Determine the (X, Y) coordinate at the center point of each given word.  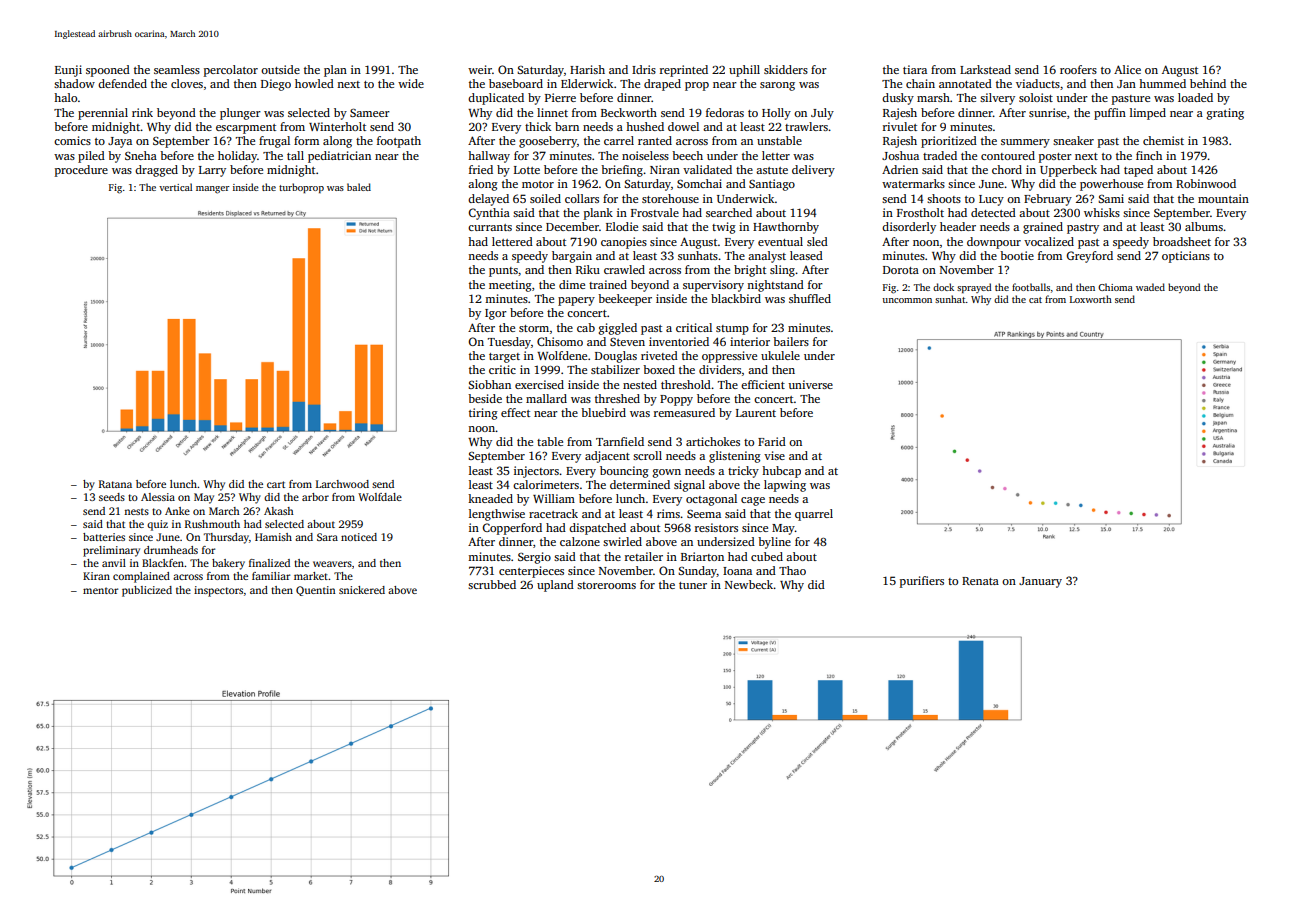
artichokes (713, 441)
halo (65, 97)
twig (724, 228)
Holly (776, 114)
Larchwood (342, 484)
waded (1150, 287)
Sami (1111, 198)
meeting (510, 286)
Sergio (534, 558)
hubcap (781, 472)
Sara (327, 537)
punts (503, 272)
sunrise (1047, 112)
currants (490, 227)
